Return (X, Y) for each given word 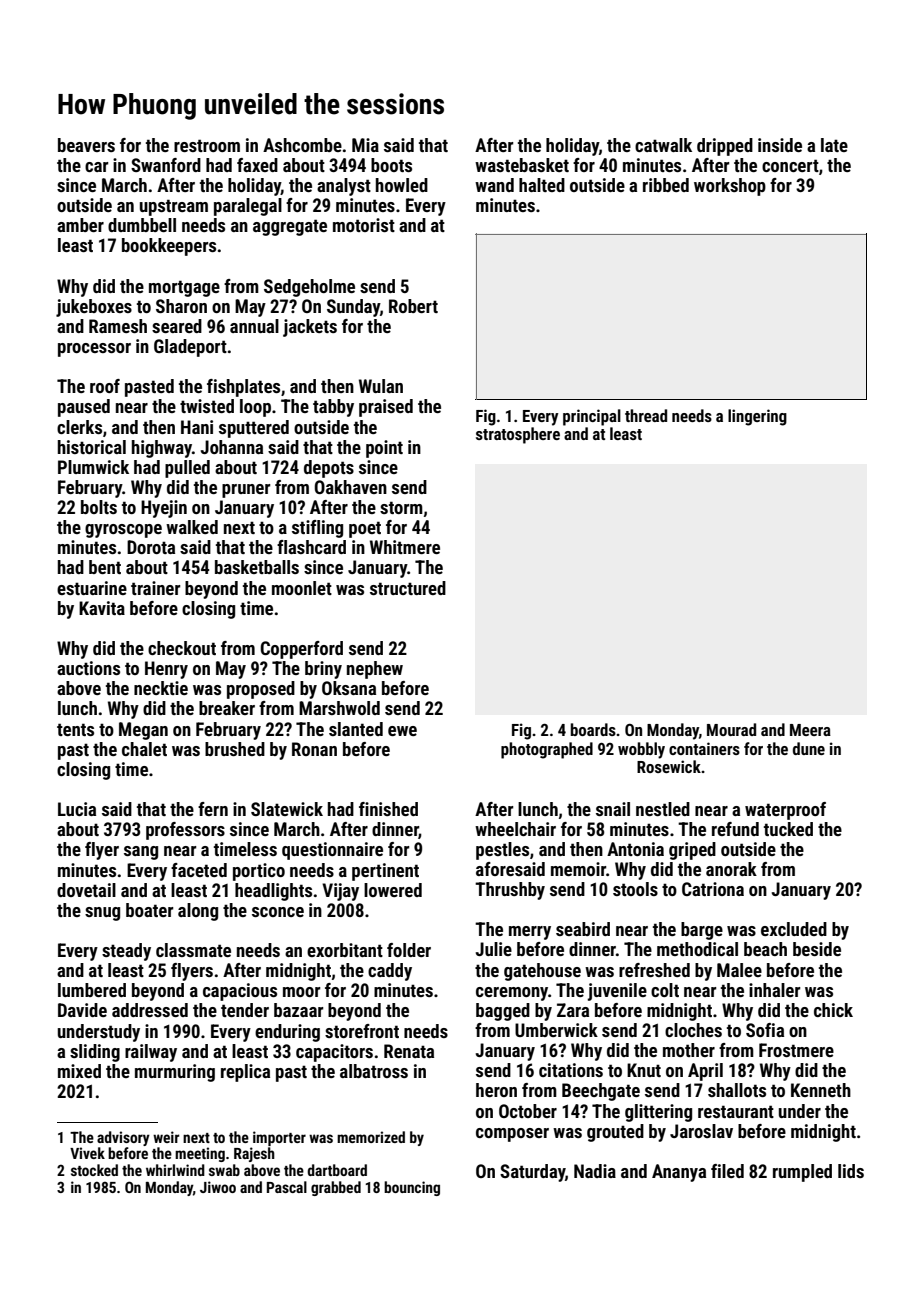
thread (646, 415)
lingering (757, 417)
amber (80, 225)
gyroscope (123, 531)
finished (388, 809)
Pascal (287, 1187)
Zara (573, 1010)
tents (75, 729)
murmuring (175, 1073)
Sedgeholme (309, 288)
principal (592, 417)
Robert (413, 306)
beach (765, 949)
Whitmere (405, 547)
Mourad (731, 729)
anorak (731, 869)
